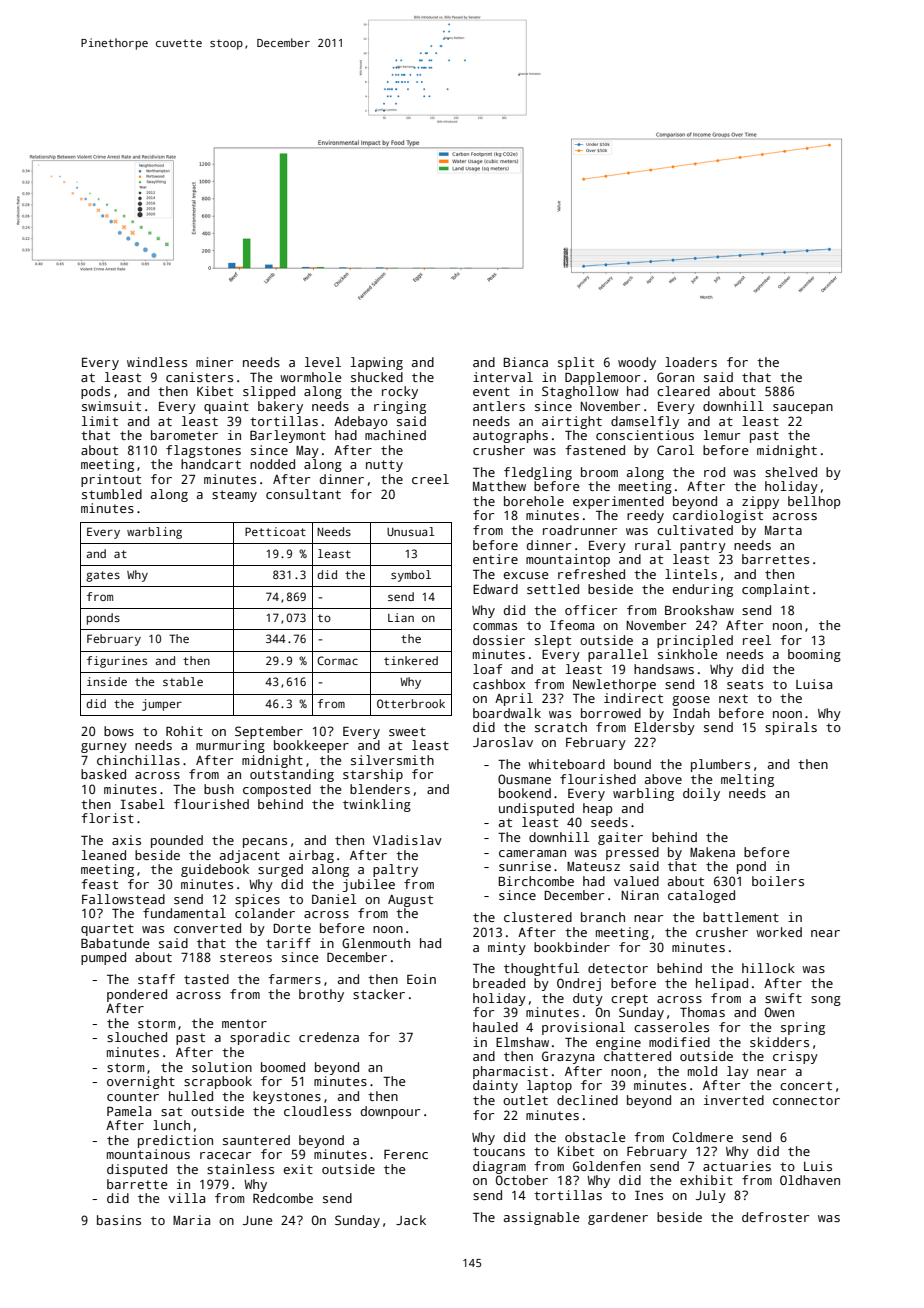  What do you see at coordinates (525, 362) in the screenshot?
I see `Bianca` at bounding box center [525, 362].
